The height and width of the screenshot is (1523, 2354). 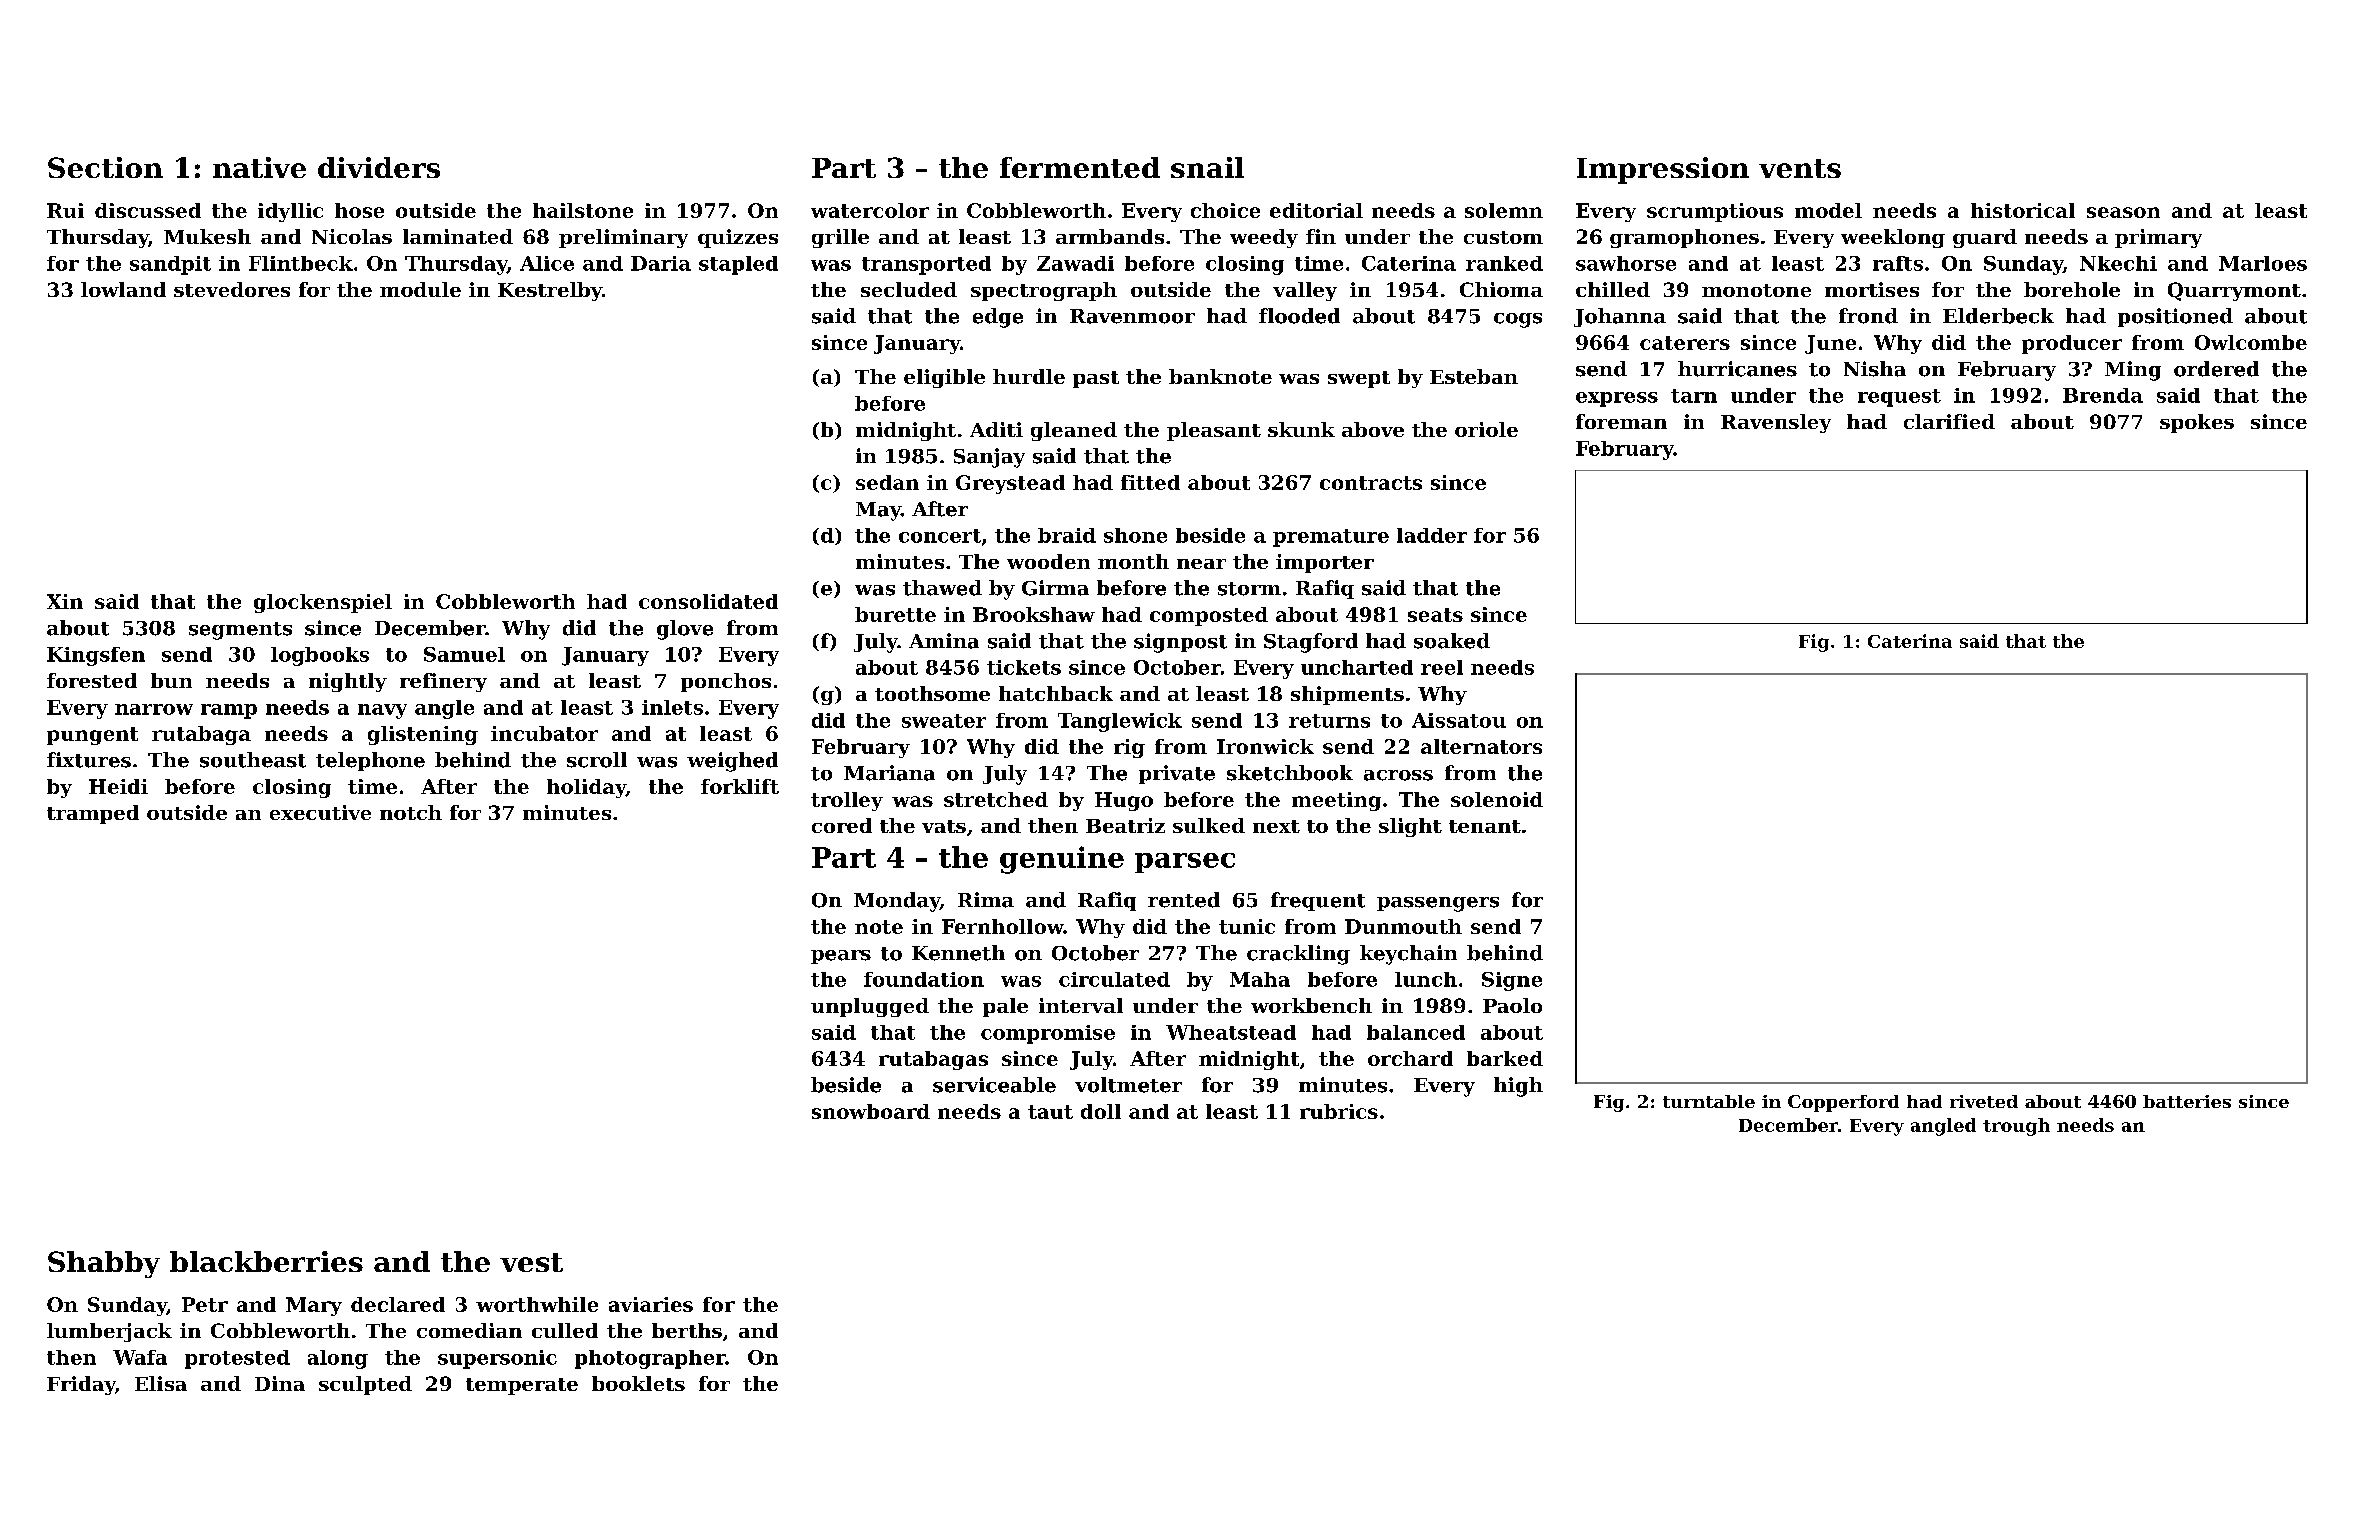 I want to click on shipments, so click(x=1347, y=695).
